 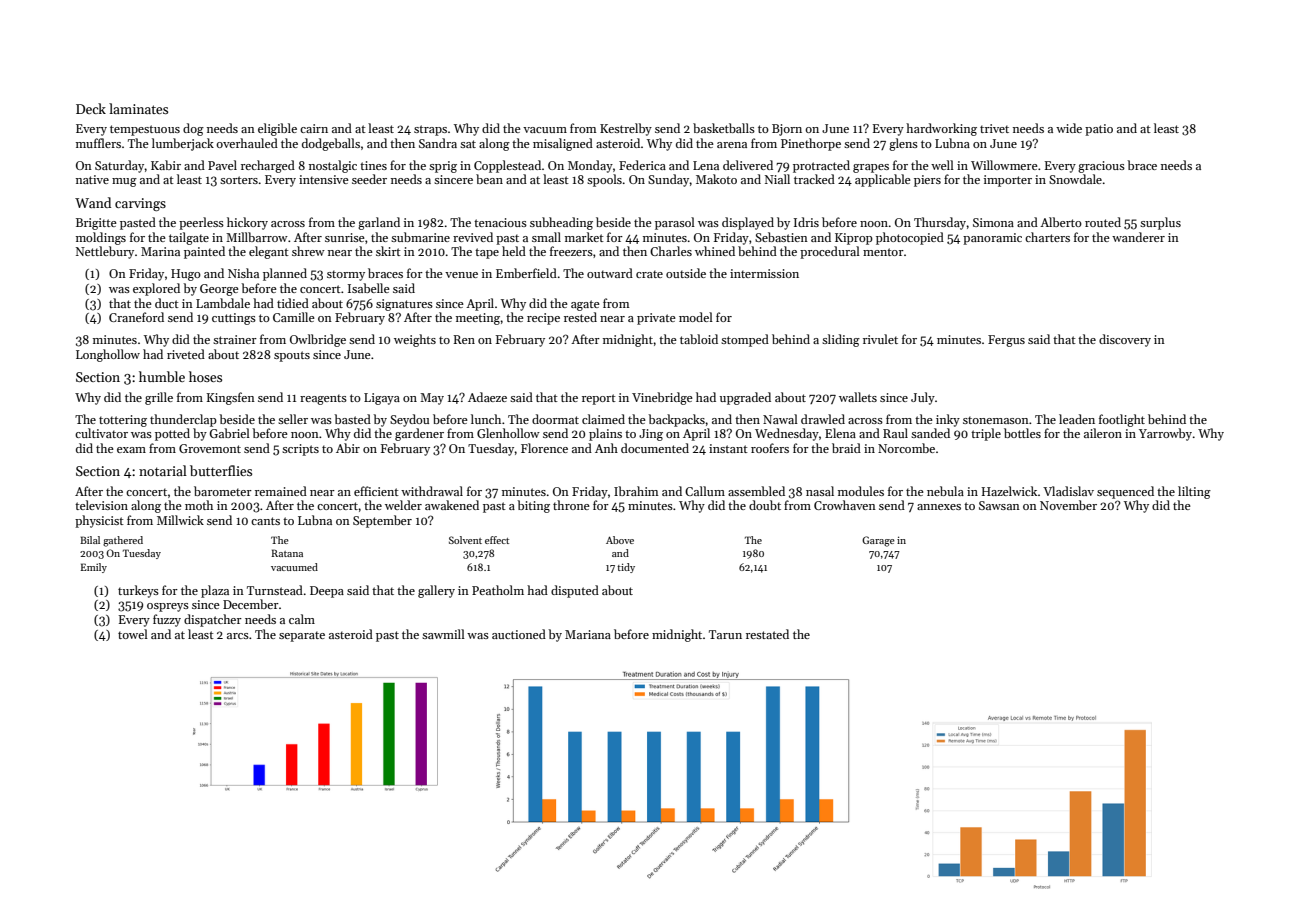 What do you see at coordinates (183, 144) in the screenshot?
I see `lumberjack` at bounding box center [183, 144].
